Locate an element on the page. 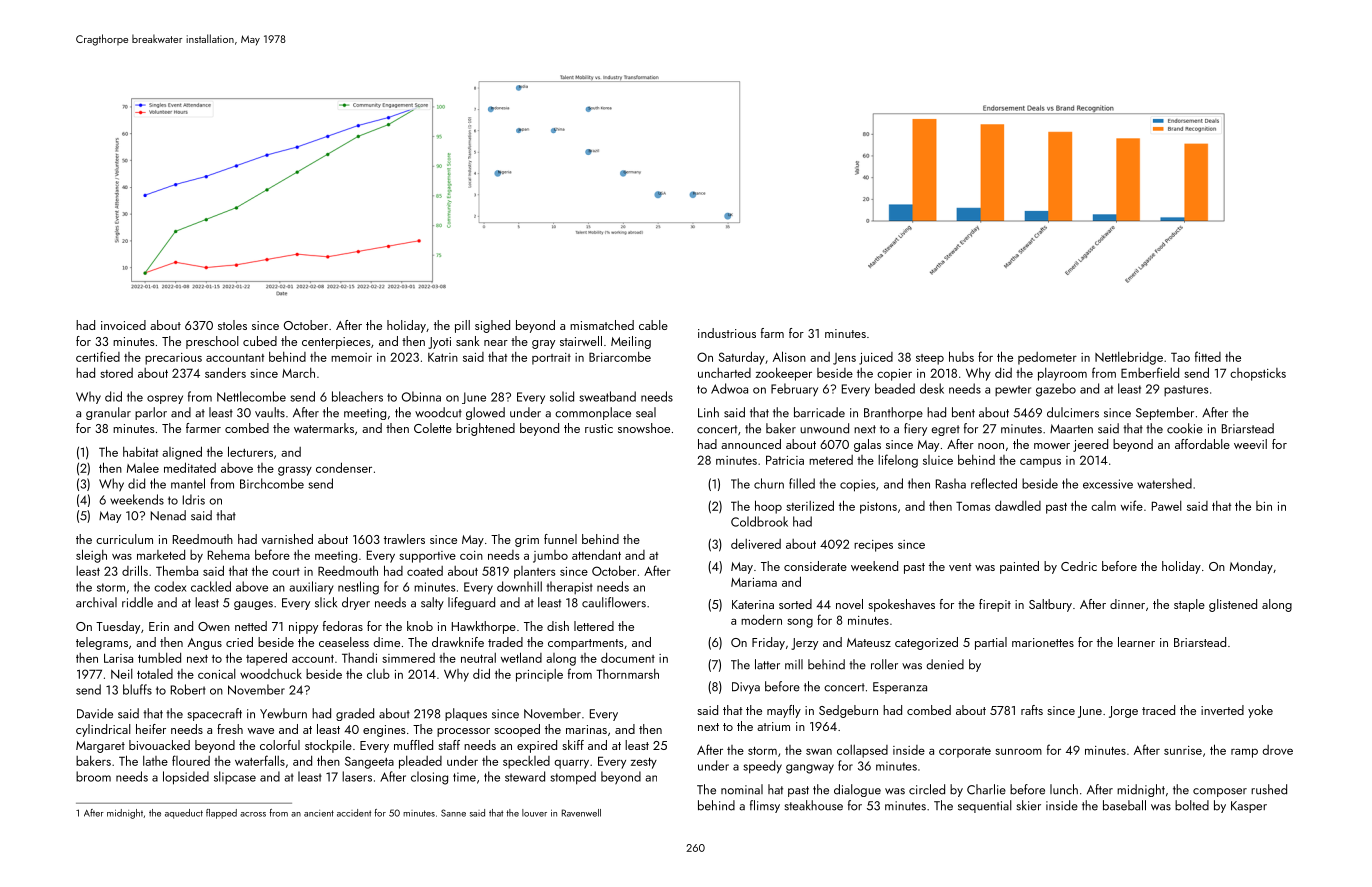 This image has height=887, width=1372. glowed is located at coordinates (485, 413).
